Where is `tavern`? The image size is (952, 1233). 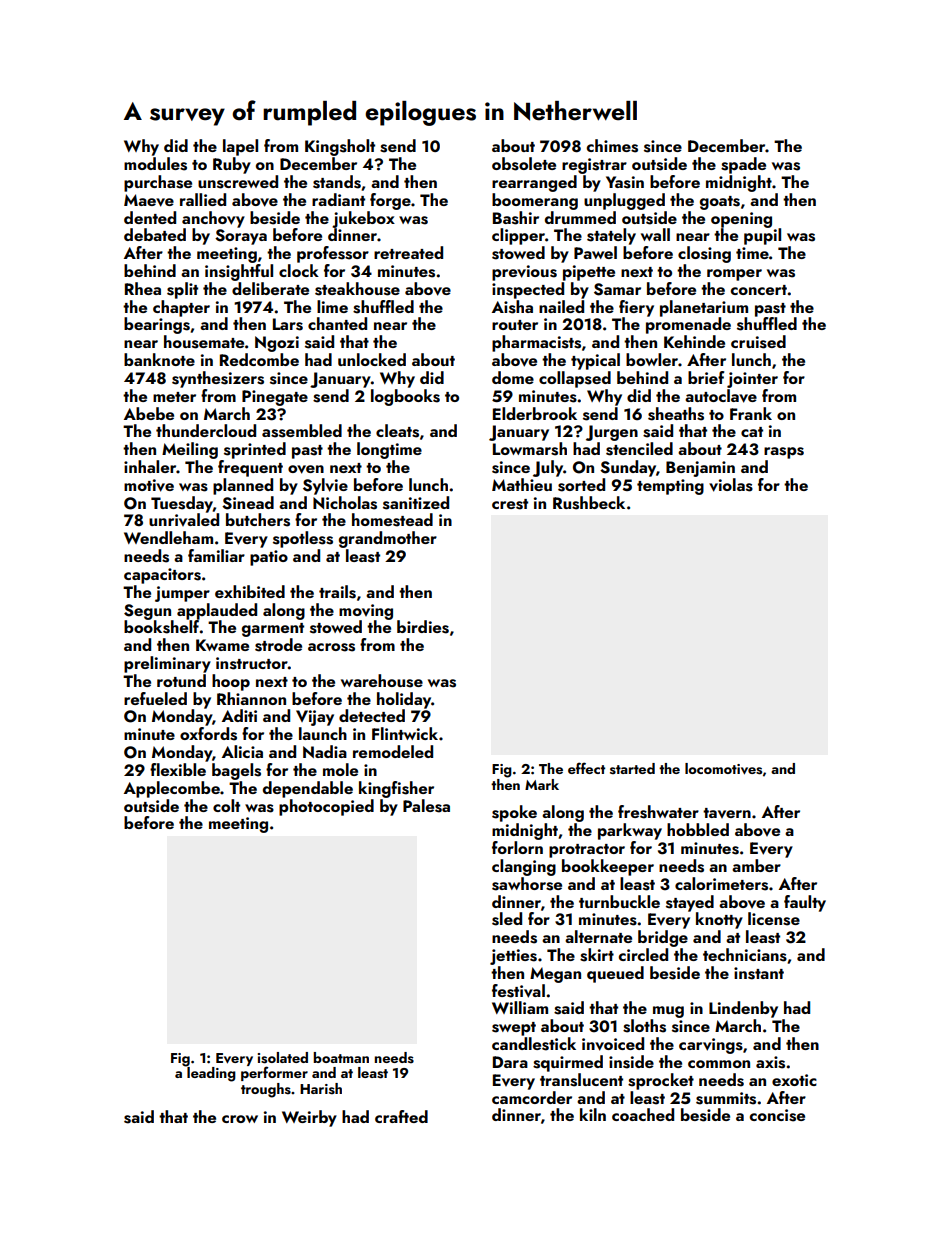
tavern is located at coordinates (727, 813).
